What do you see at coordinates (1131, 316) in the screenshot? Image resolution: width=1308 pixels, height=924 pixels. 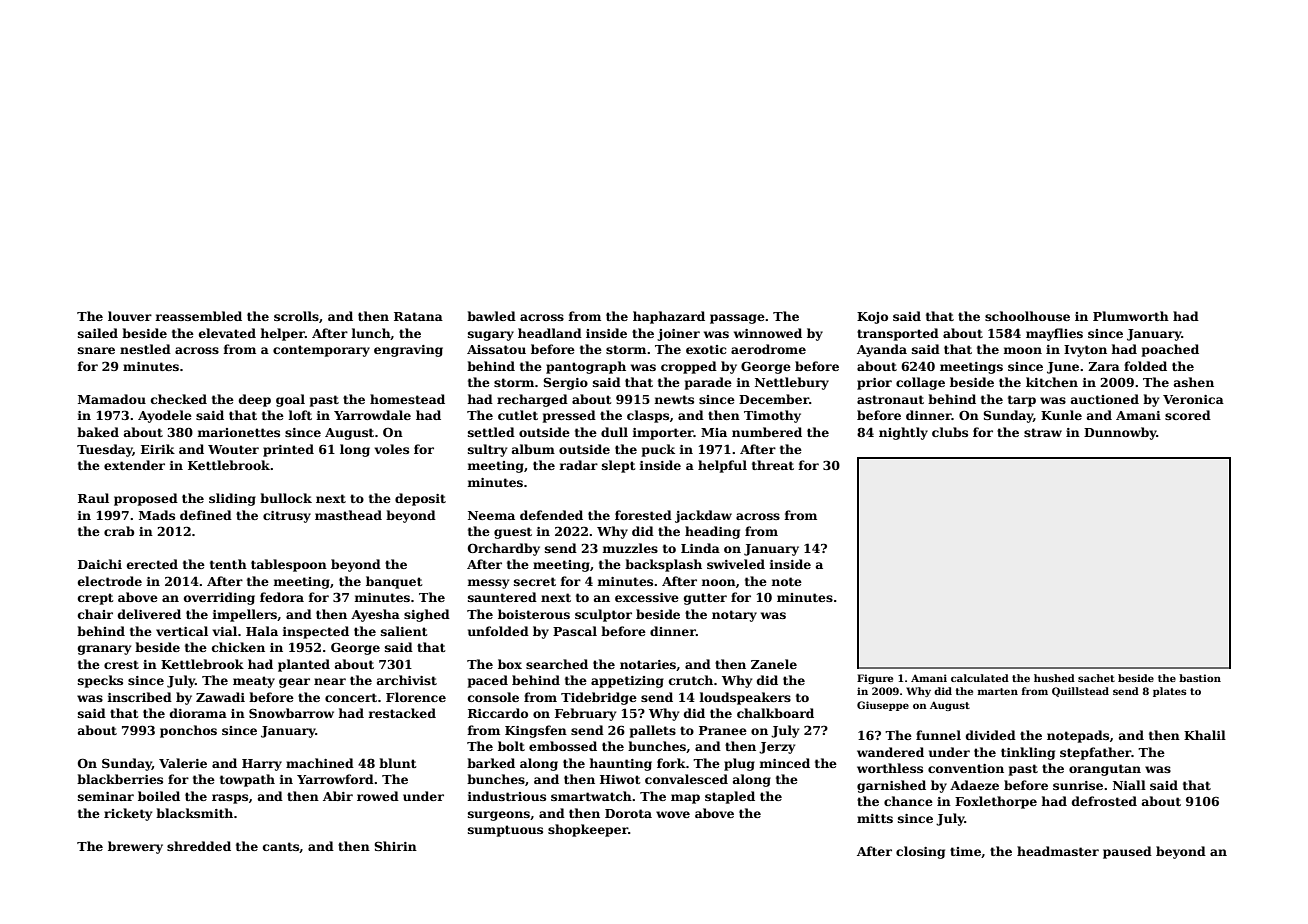 I see `Plumworth` at bounding box center [1131, 316].
